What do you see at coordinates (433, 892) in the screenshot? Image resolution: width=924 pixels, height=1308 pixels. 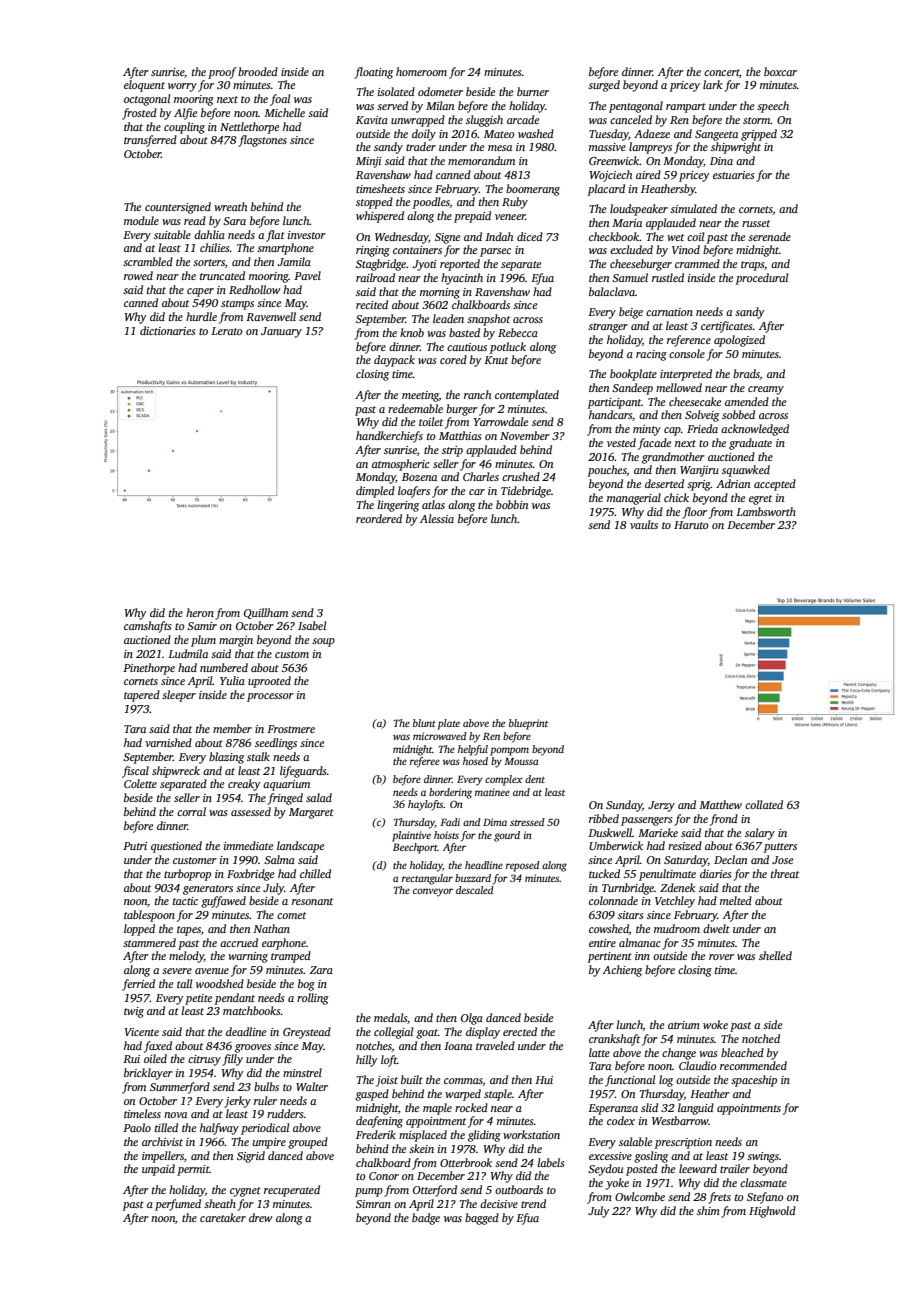 I see `conveyor` at bounding box center [433, 892].
